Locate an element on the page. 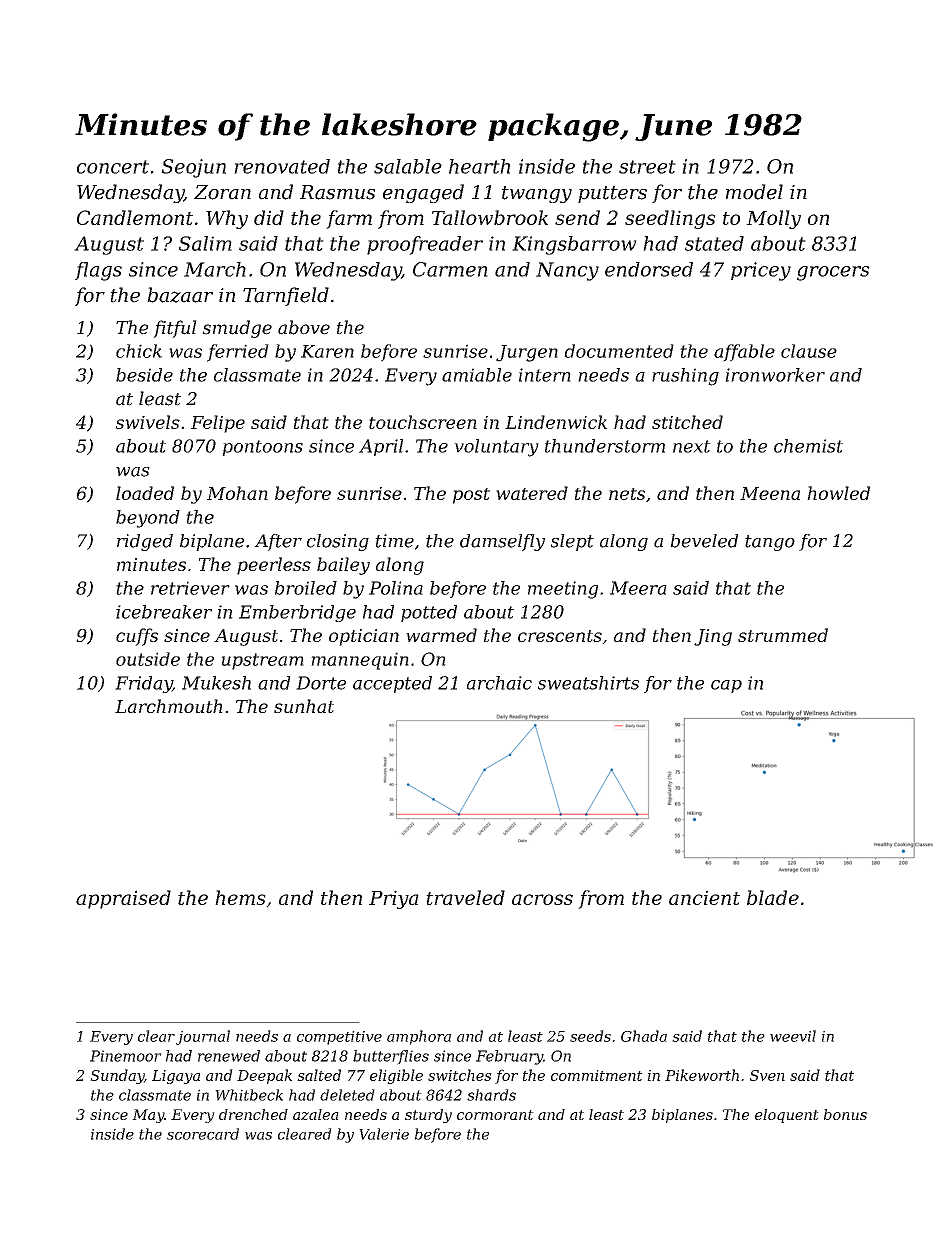  Priya is located at coordinates (394, 899).
